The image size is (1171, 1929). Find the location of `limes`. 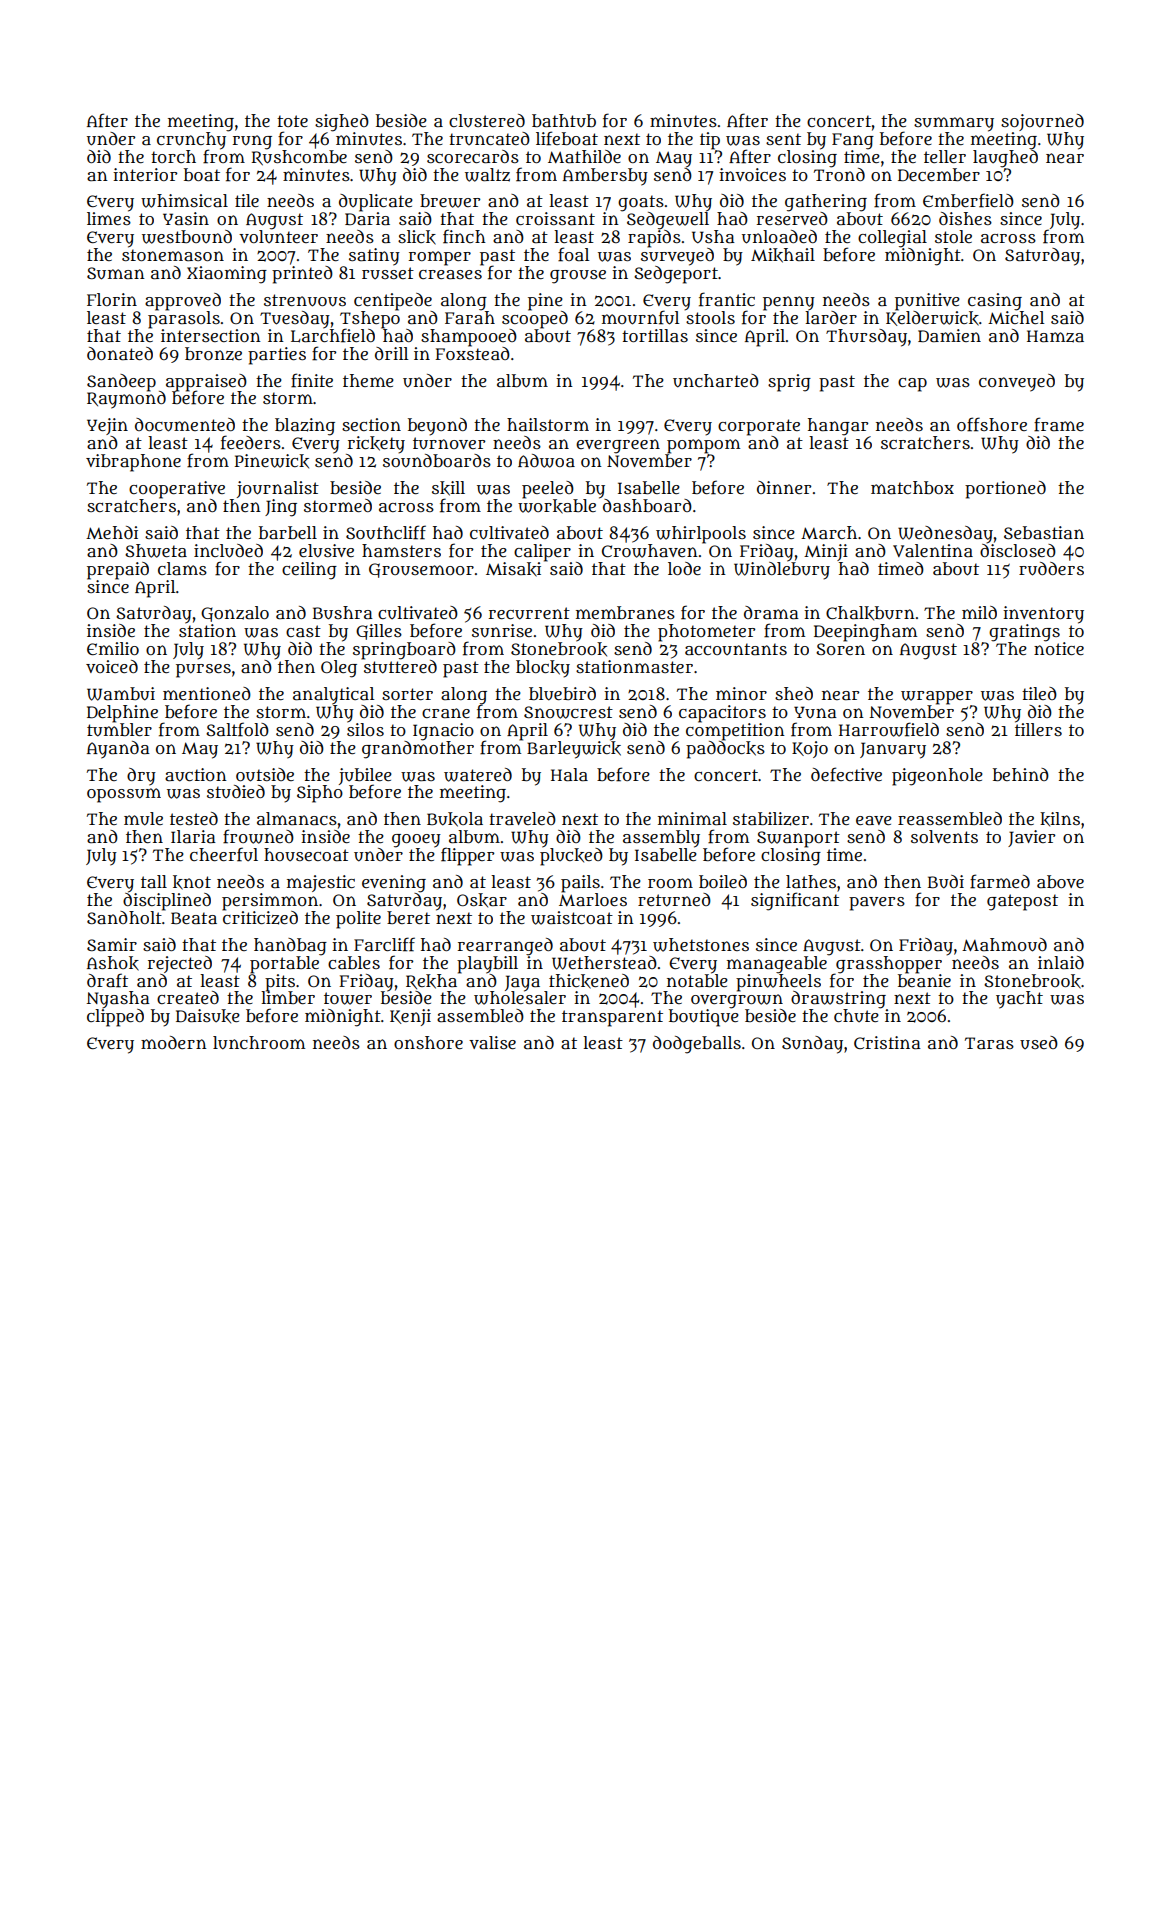

limes is located at coordinates (109, 218).
